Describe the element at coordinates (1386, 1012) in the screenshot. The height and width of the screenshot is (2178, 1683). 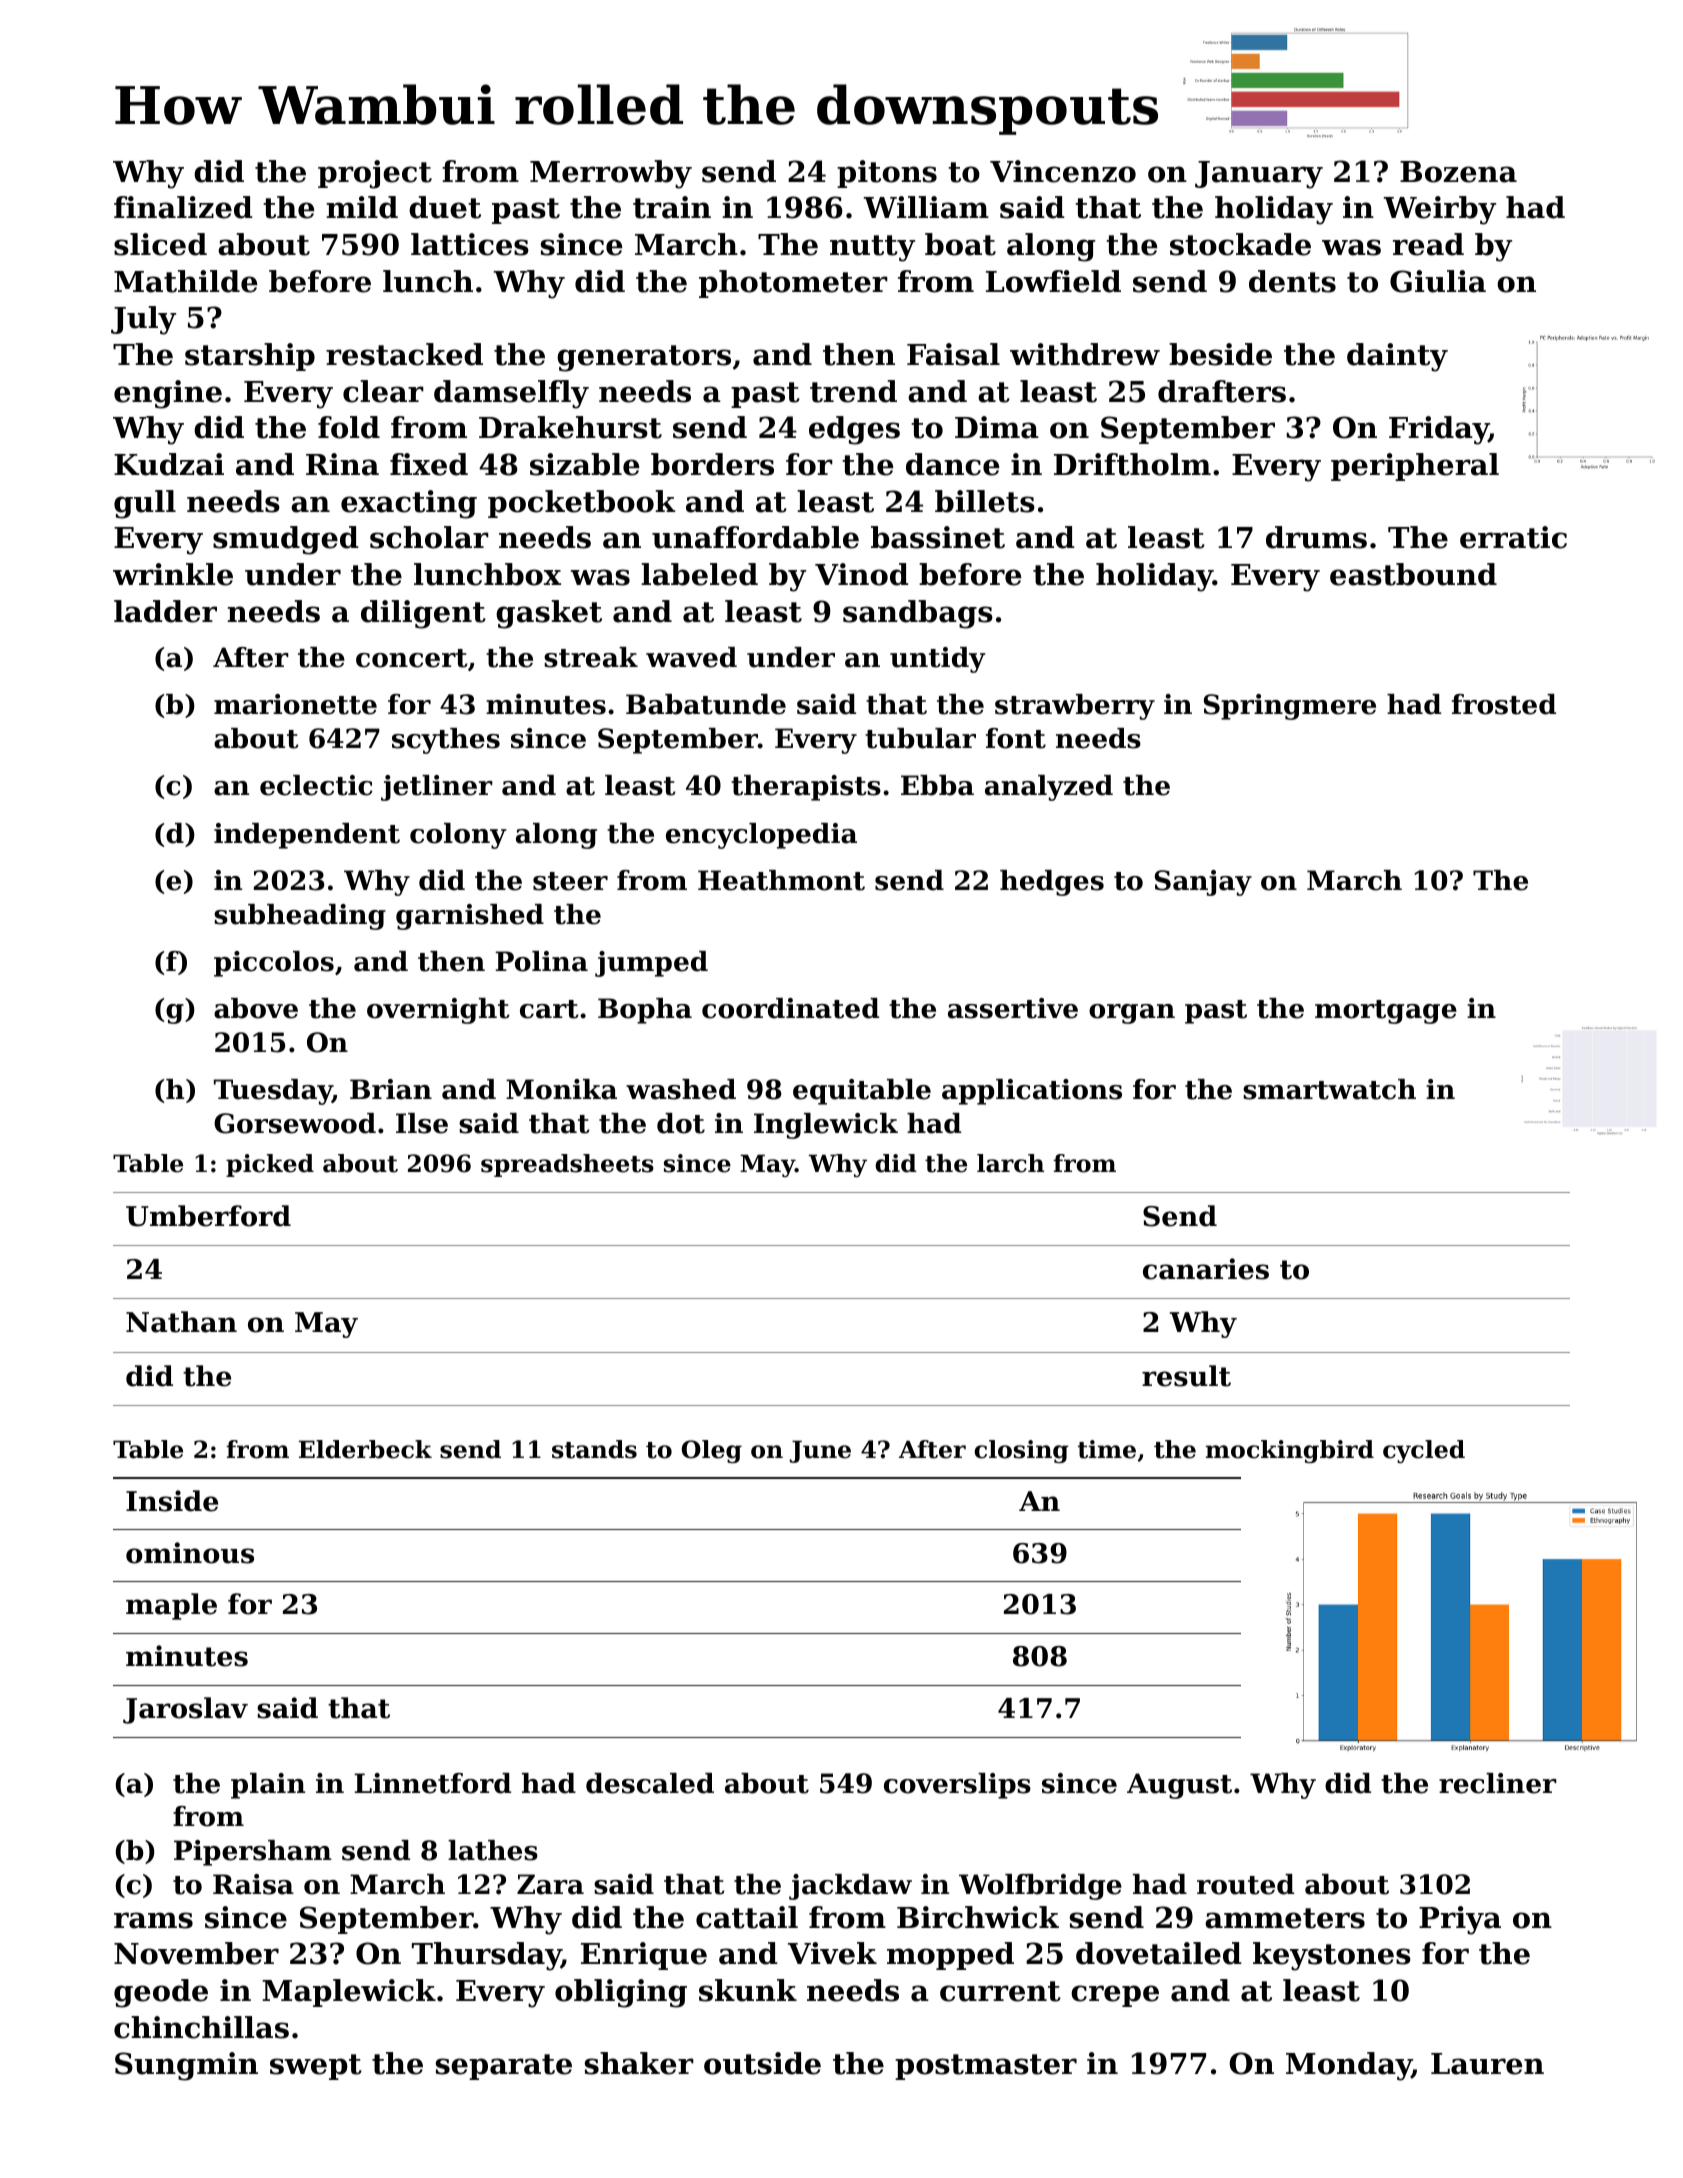
I see `mortgage` at that location.
